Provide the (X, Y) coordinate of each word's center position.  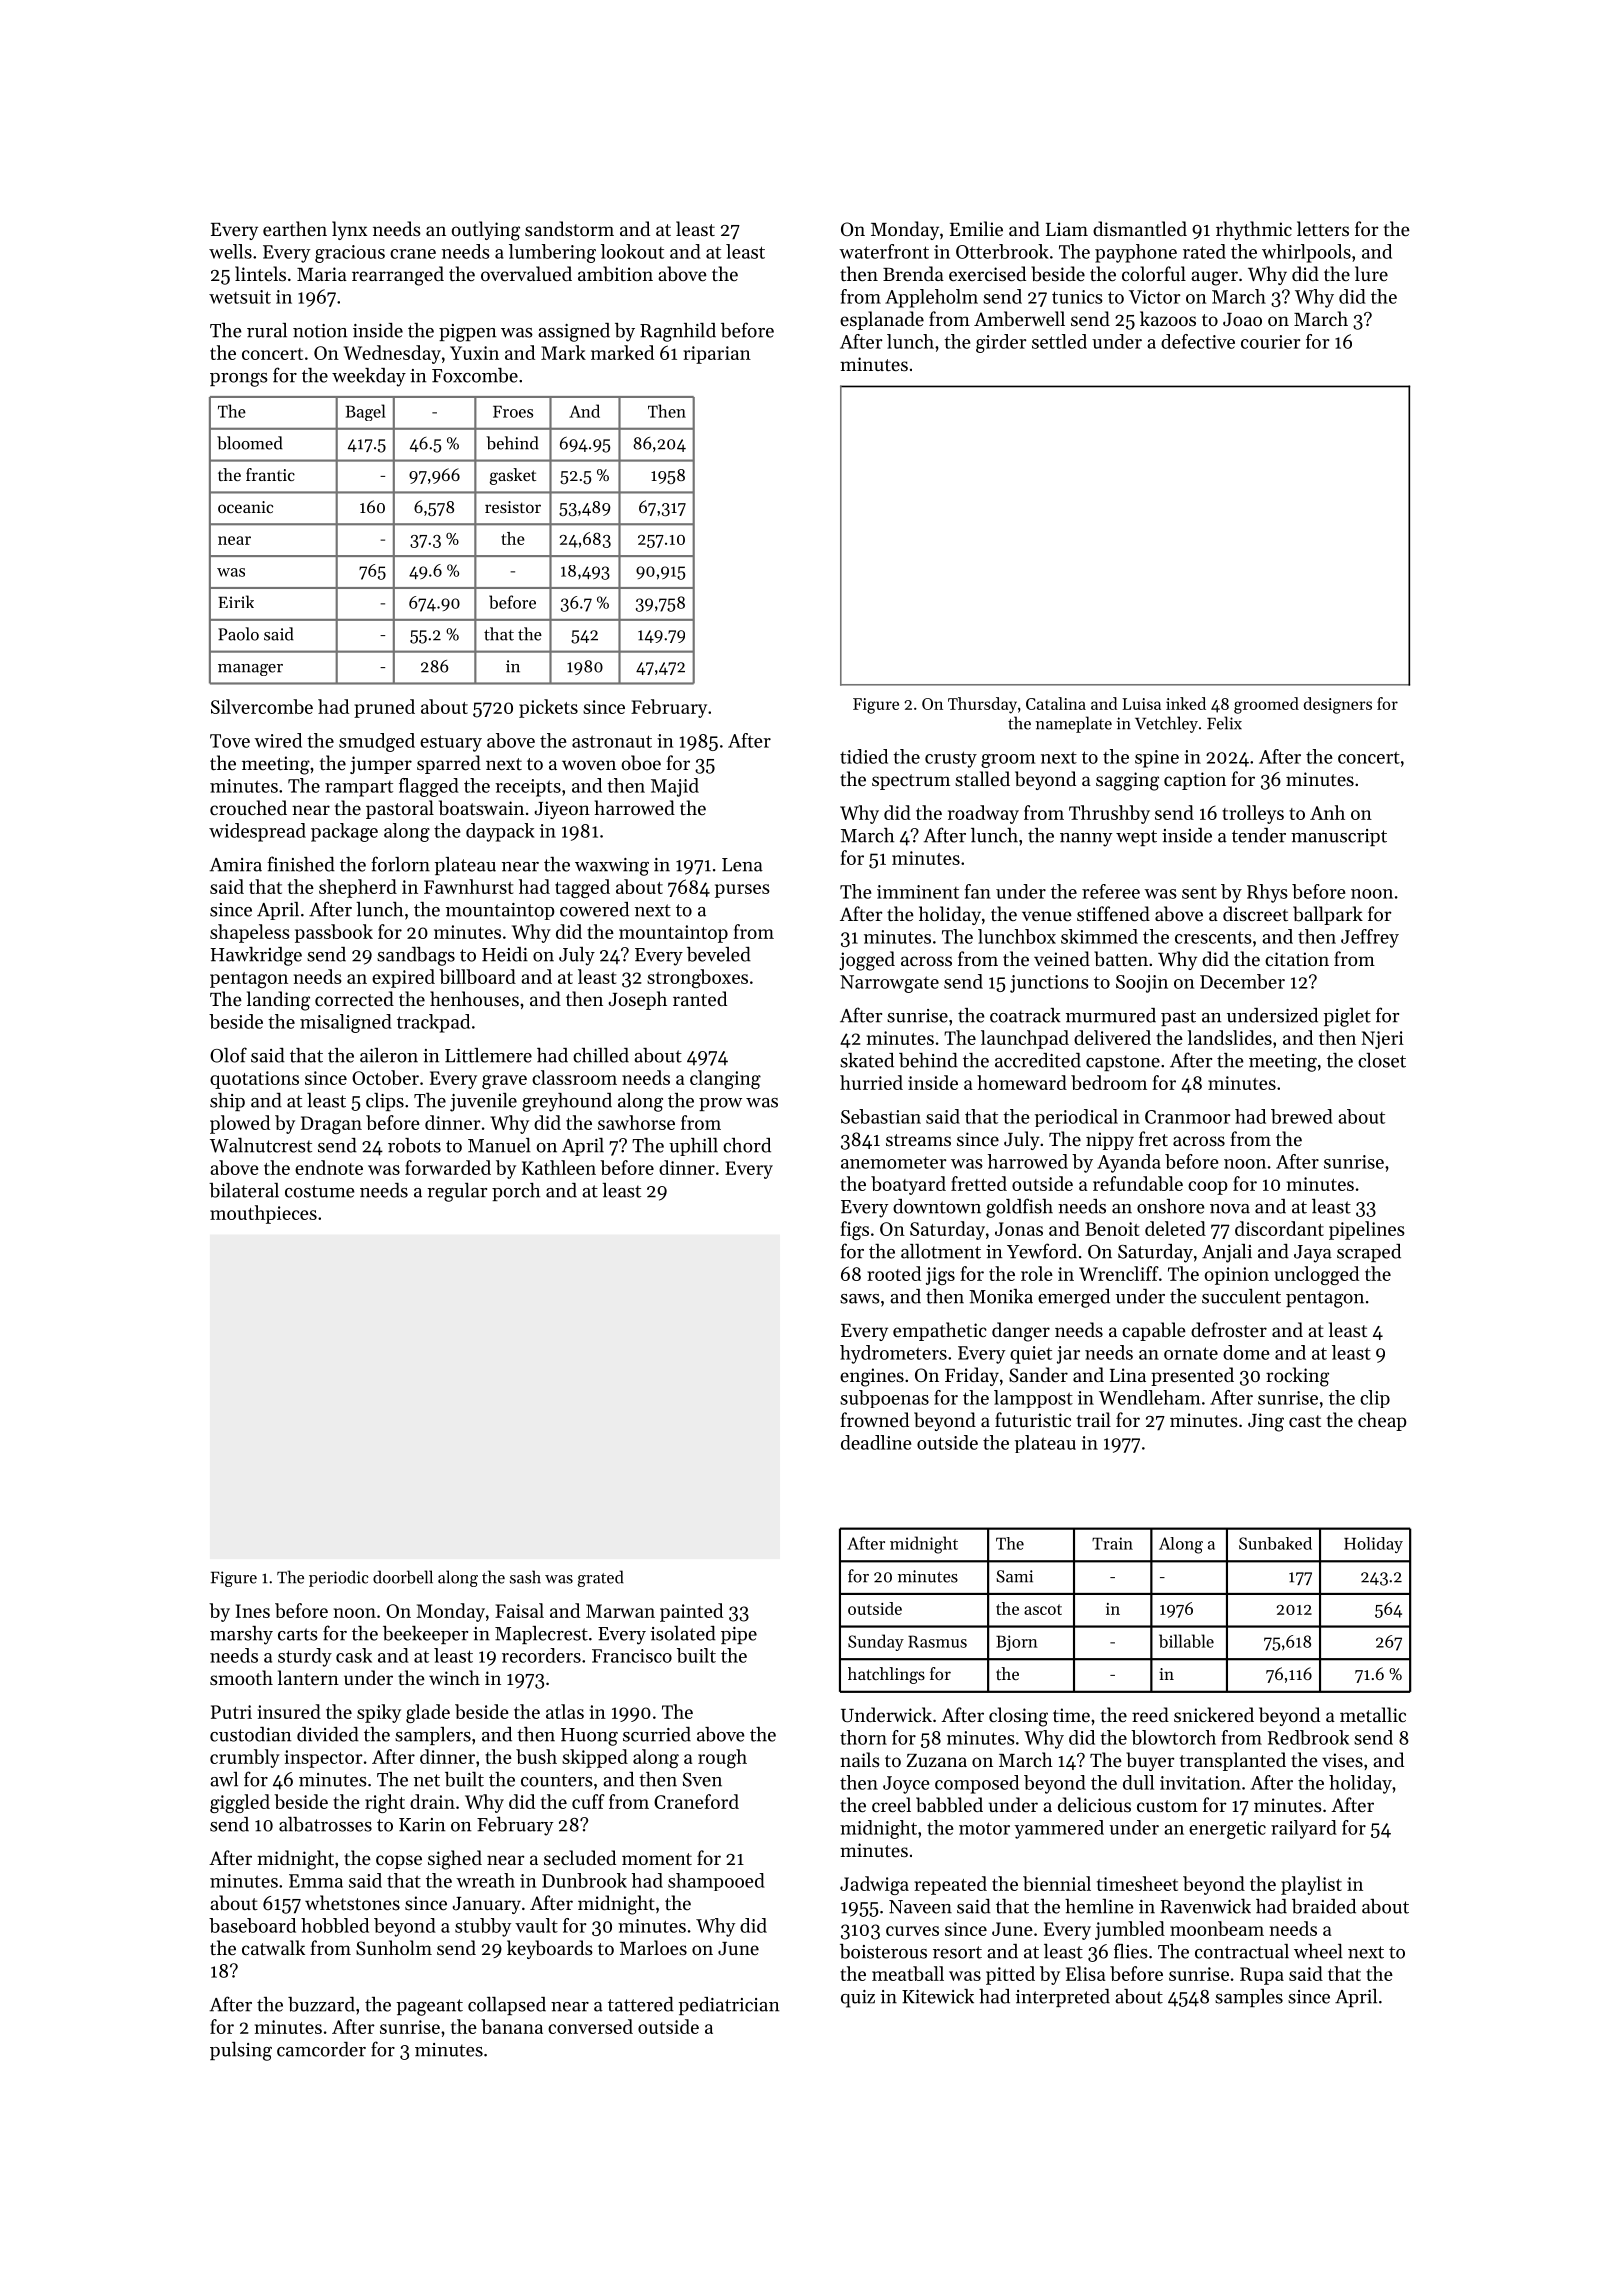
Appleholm (931, 298)
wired (278, 740)
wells (230, 251)
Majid (675, 787)
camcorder (321, 2049)
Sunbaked (1275, 1543)
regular (457, 1192)
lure (1371, 273)
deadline (876, 1442)
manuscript (1339, 837)
